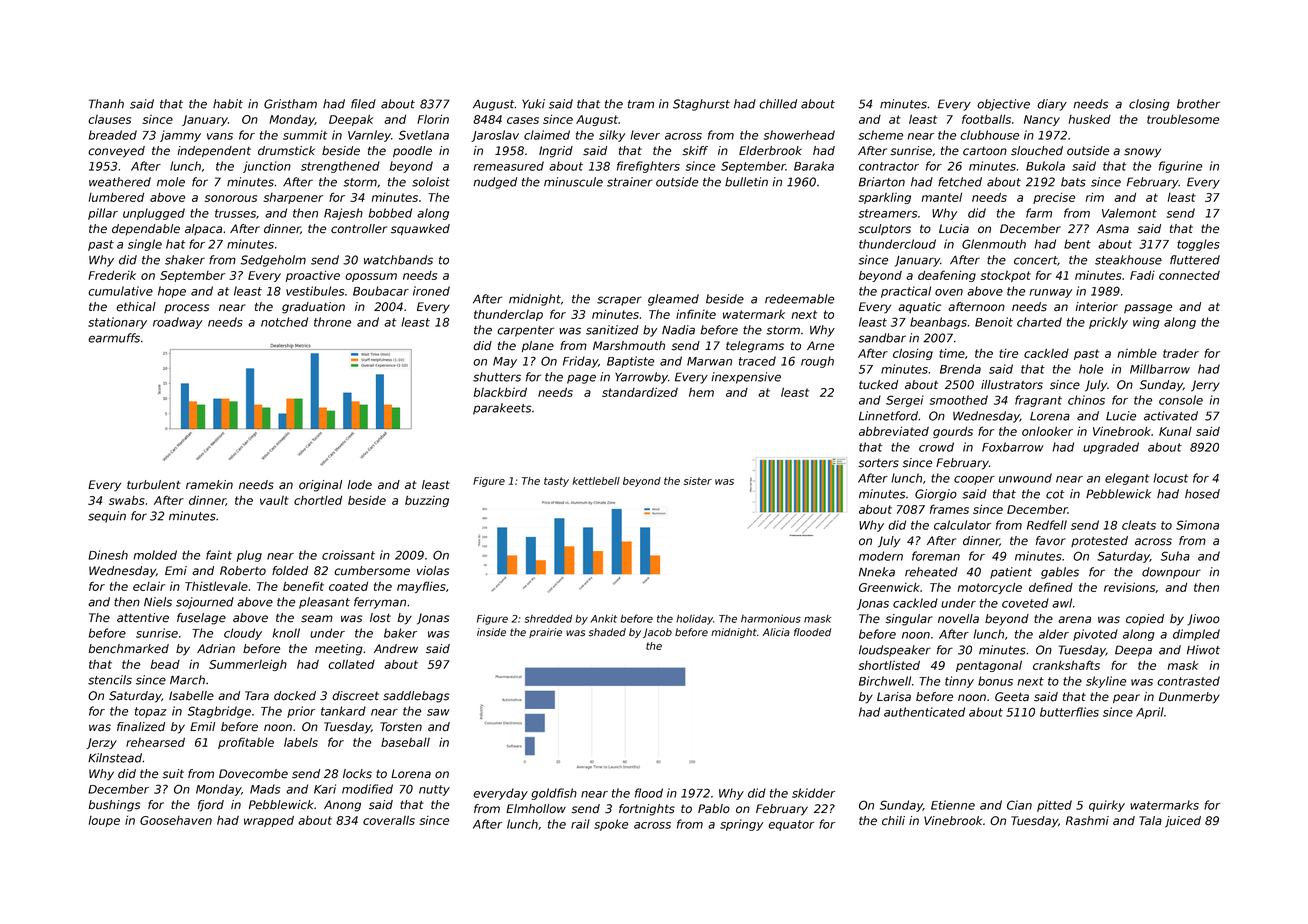  I want to click on minuscule, so click(573, 182).
